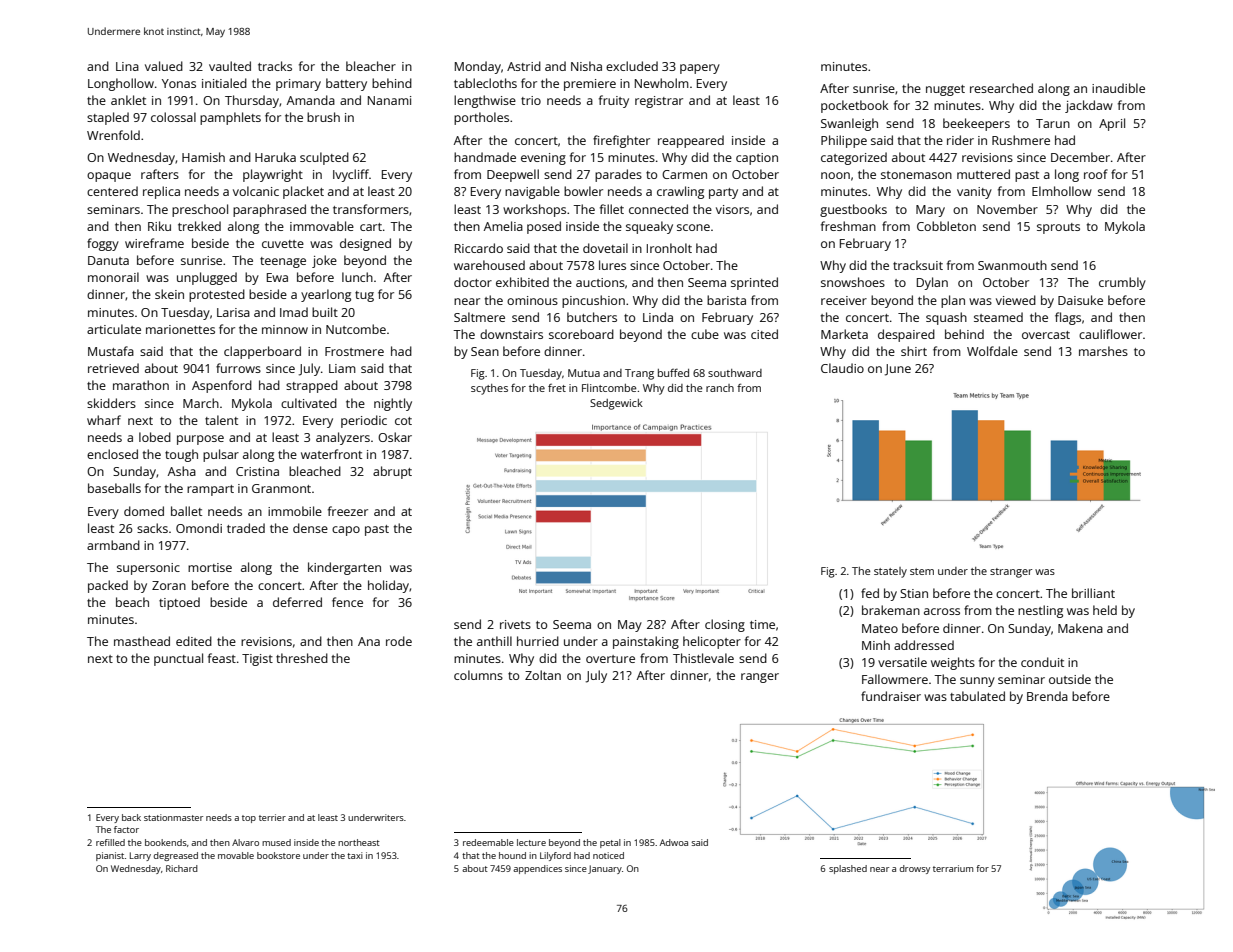  What do you see at coordinates (922, 571) in the screenshot?
I see `stem` at bounding box center [922, 571].
